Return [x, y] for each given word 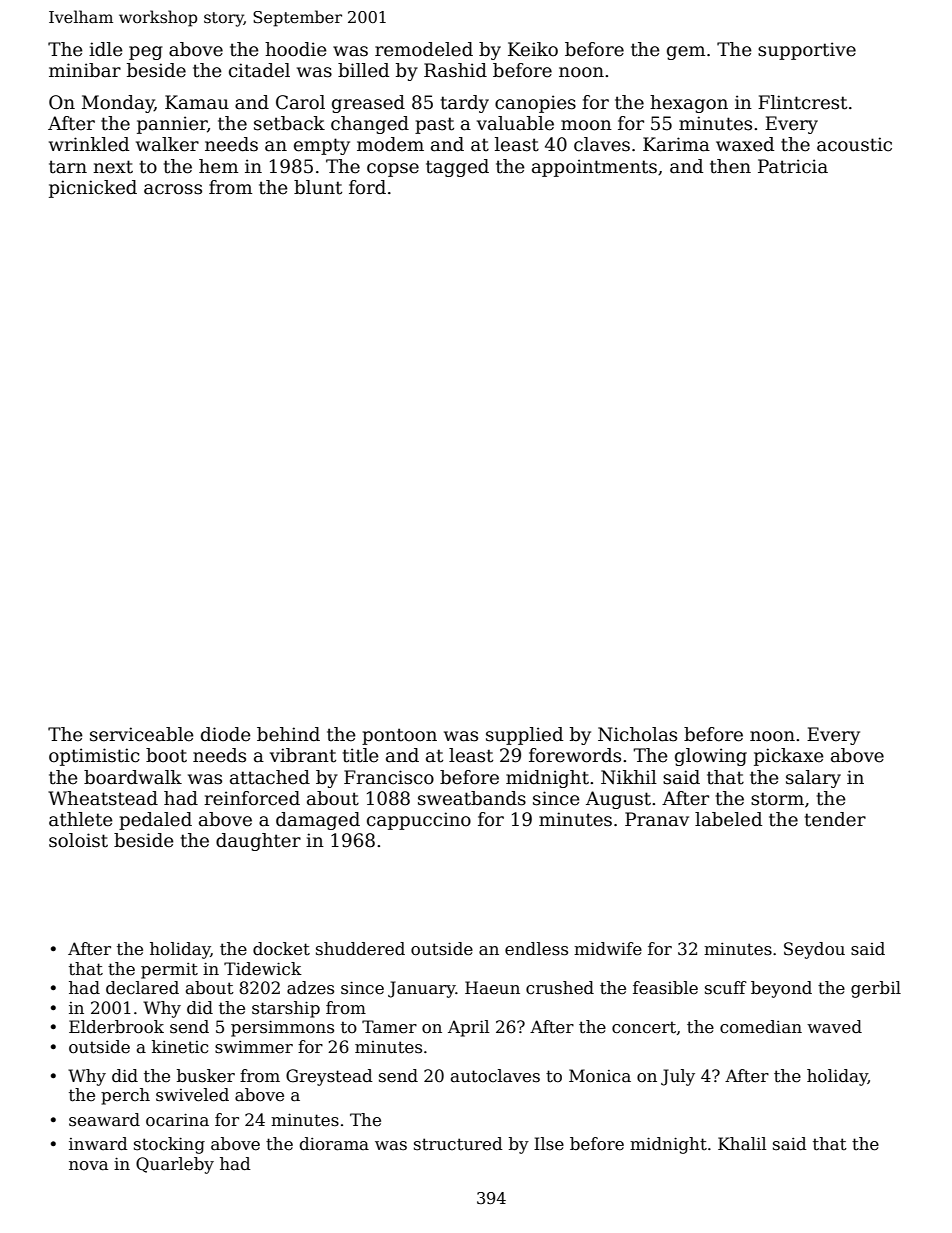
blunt [318, 187]
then [730, 166]
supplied [524, 736]
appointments [594, 168]
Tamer [389, 1027]
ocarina [177, 1120]
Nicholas [637, 734]
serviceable [142, 734]
